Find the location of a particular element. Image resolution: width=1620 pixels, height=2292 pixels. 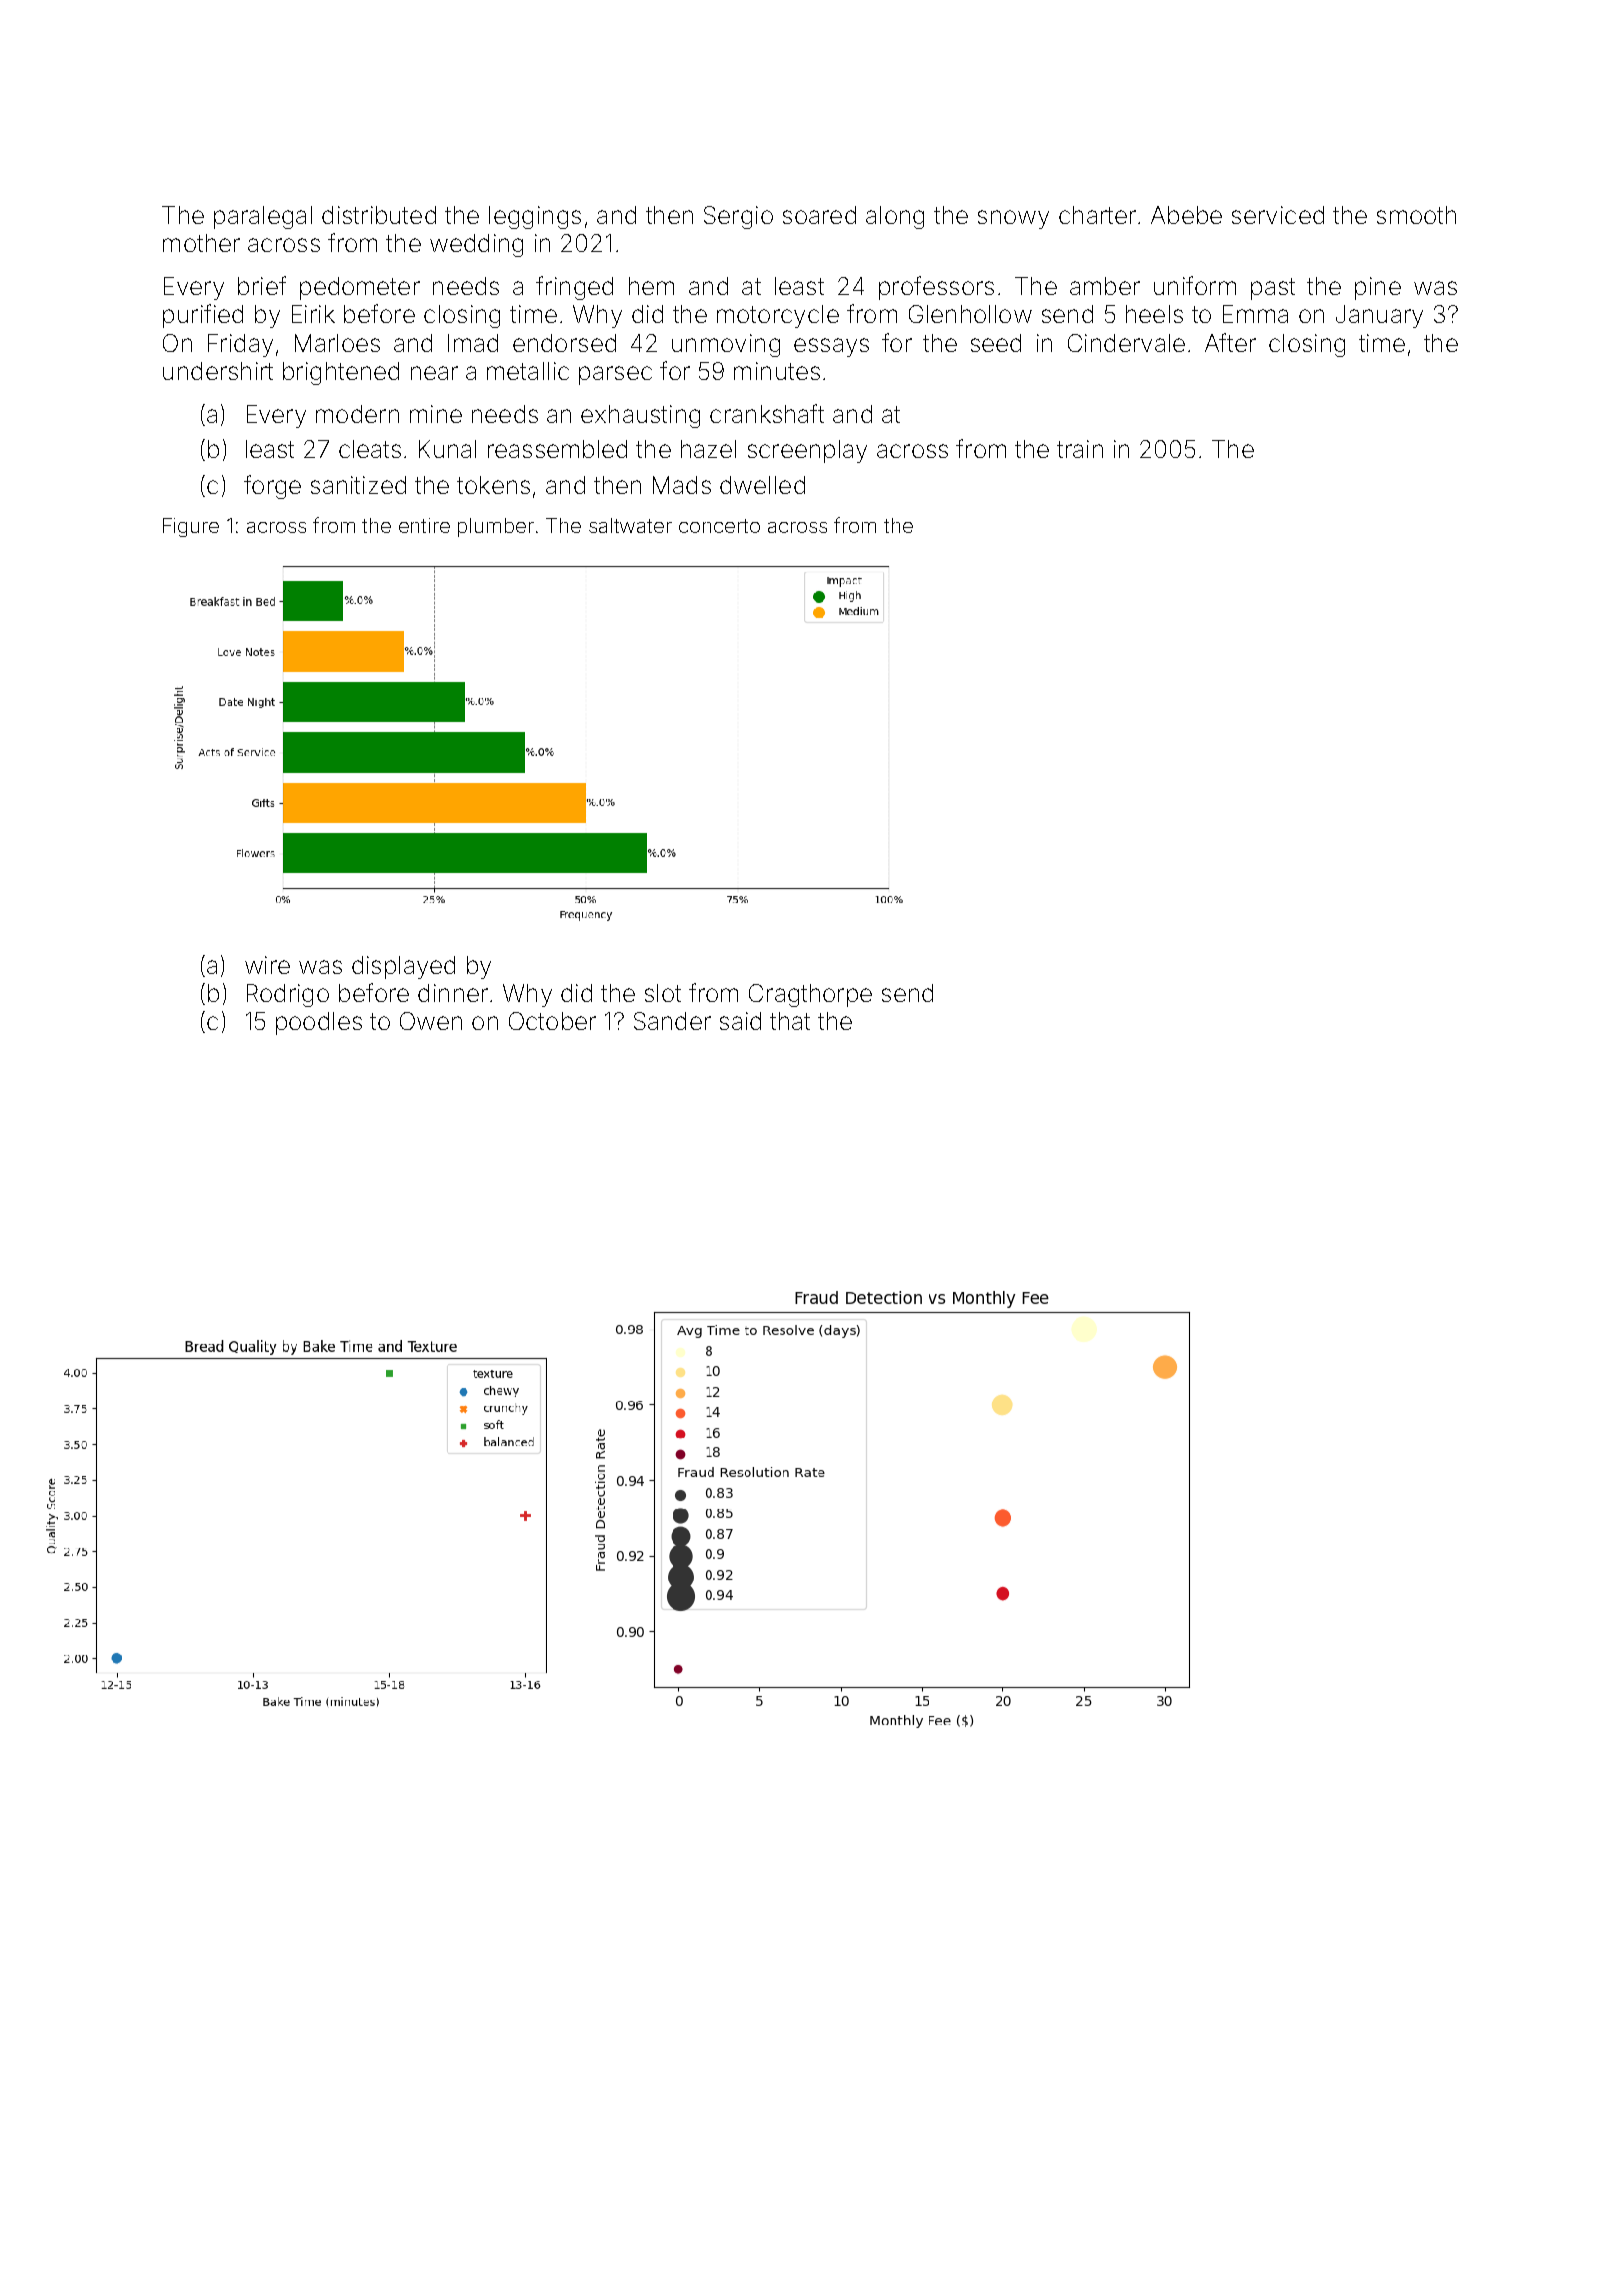

hem is located at coordinates (651, 286).
